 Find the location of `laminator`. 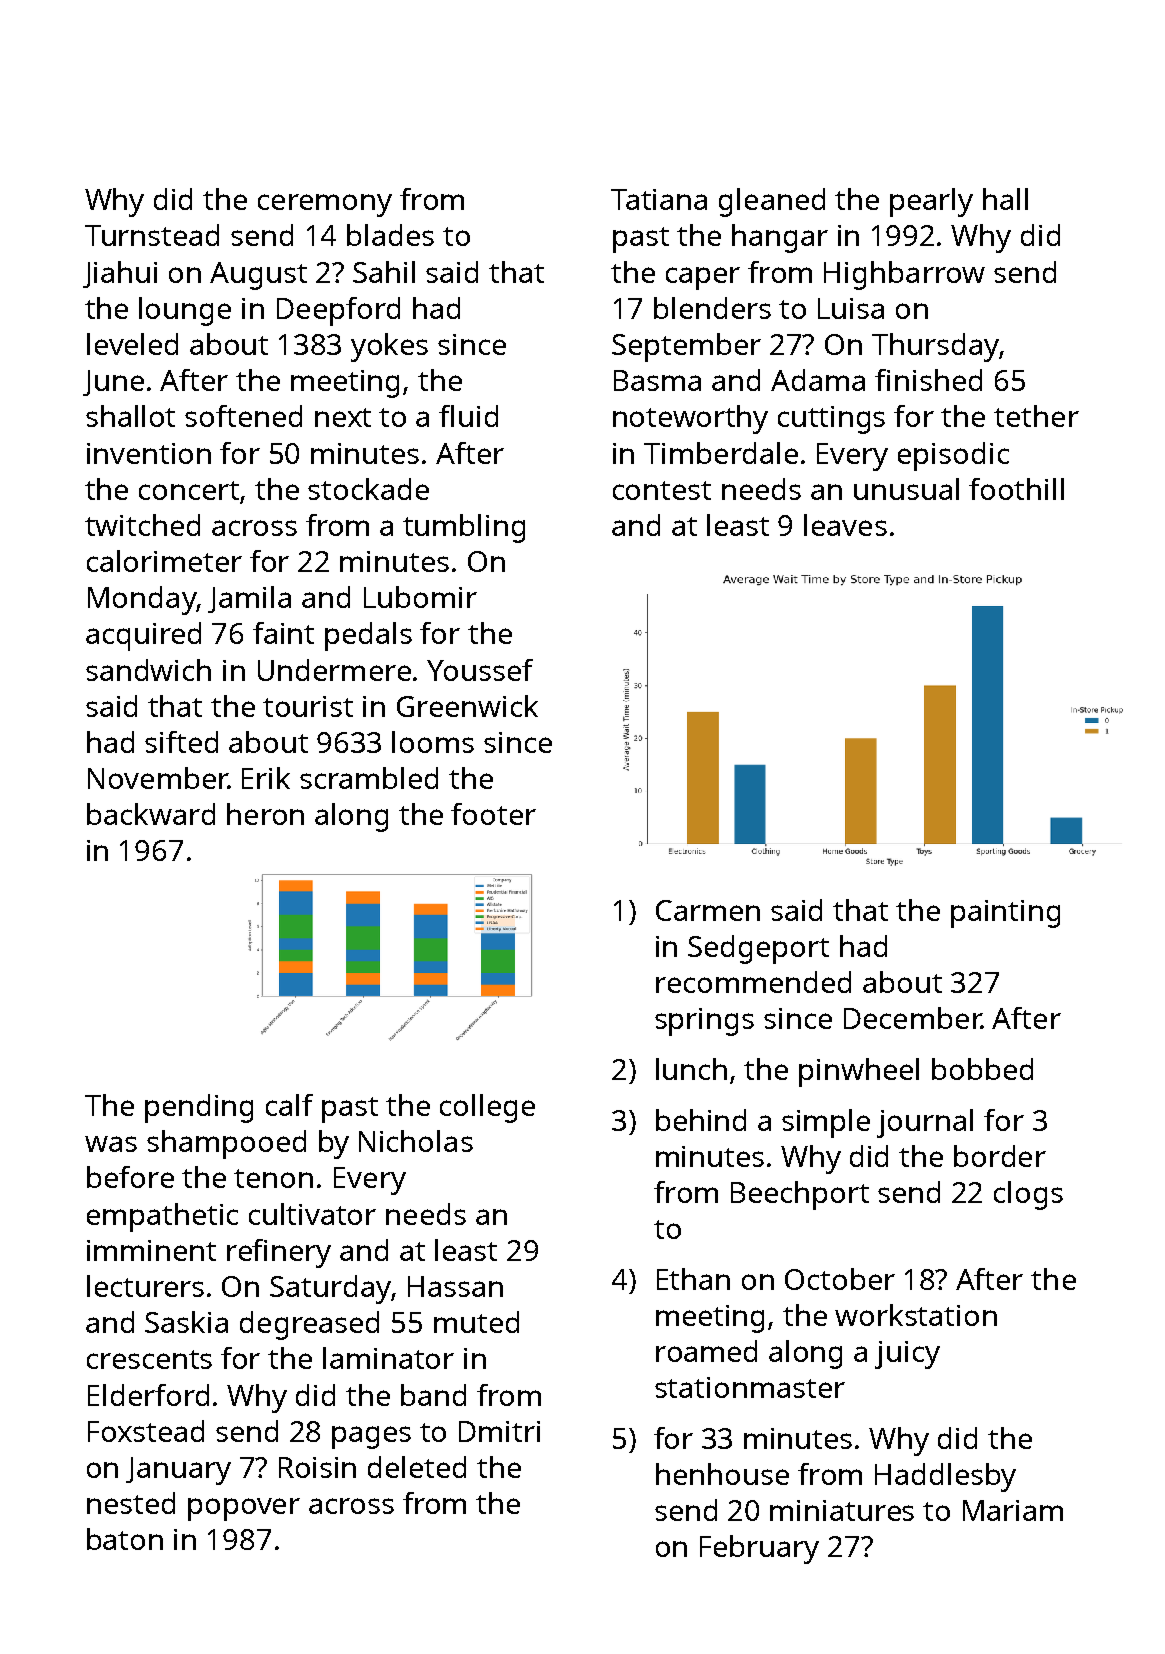

laminator is located at coordinates (388, 1358).
